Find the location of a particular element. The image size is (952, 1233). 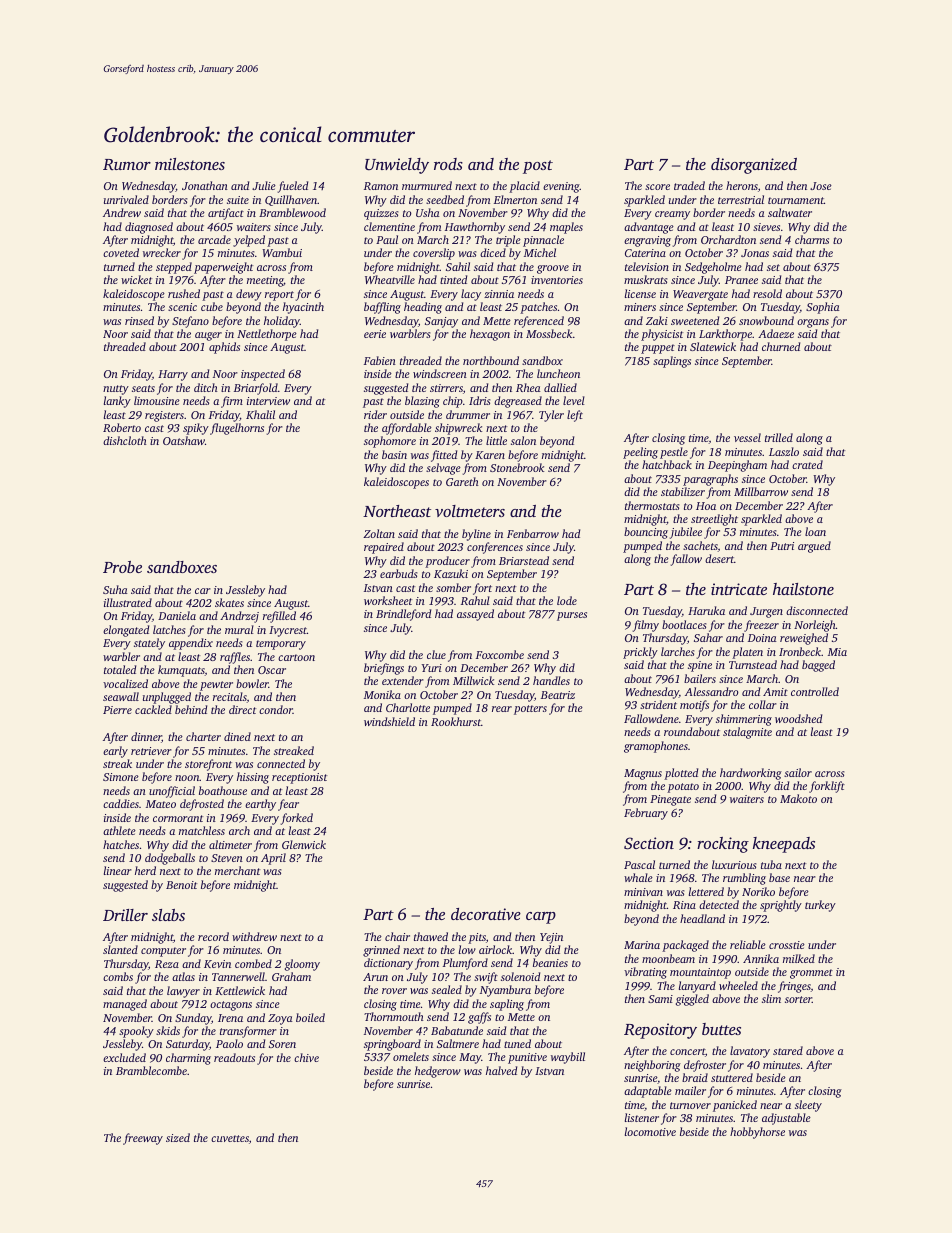

churned is located at coordinates (781, 346).
